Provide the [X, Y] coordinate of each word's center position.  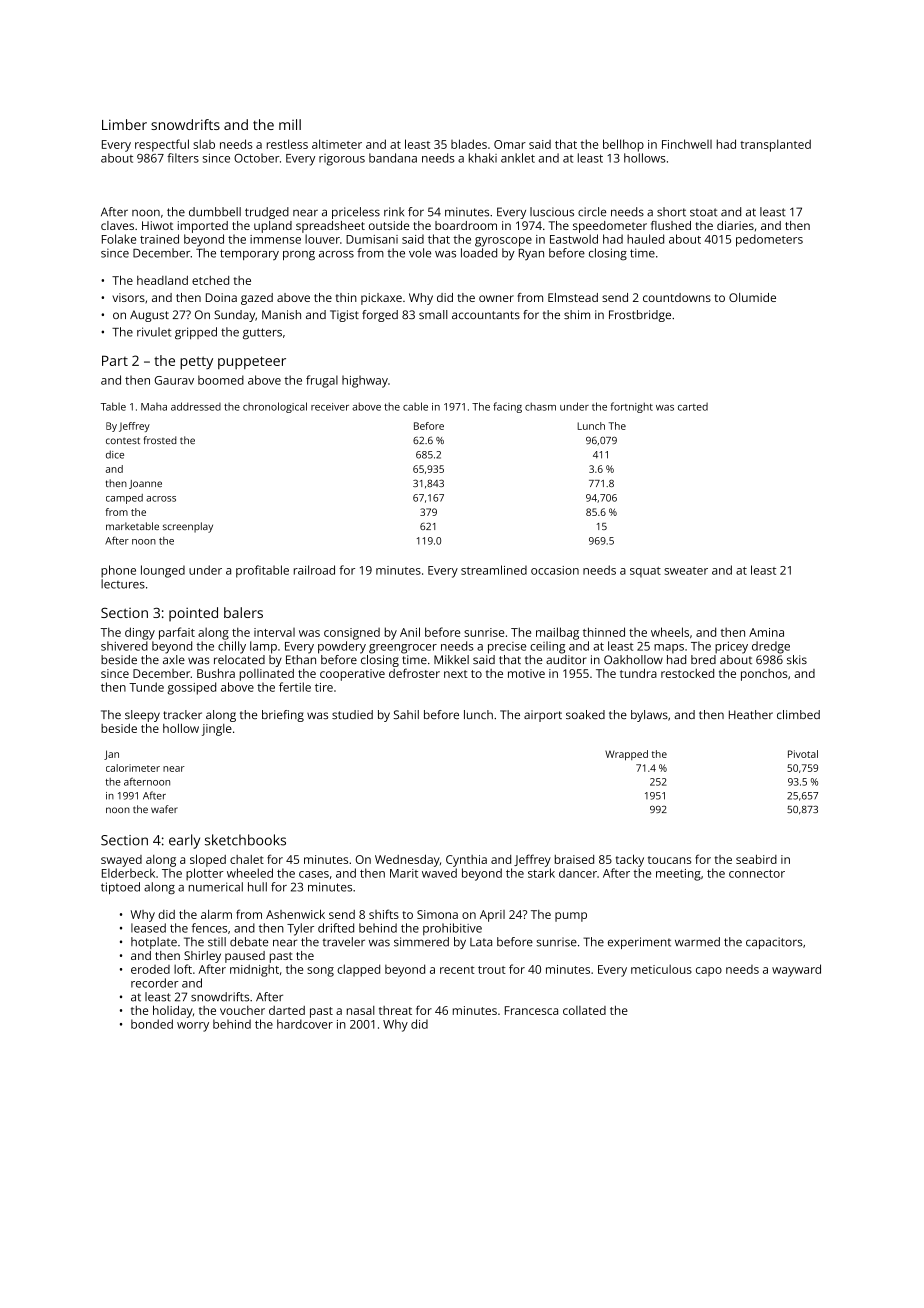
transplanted [775, 145]
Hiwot [157, 225]
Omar [510, 144]
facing [507, 407]
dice [115, 454]
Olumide [752, 297]
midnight [254, 970]
